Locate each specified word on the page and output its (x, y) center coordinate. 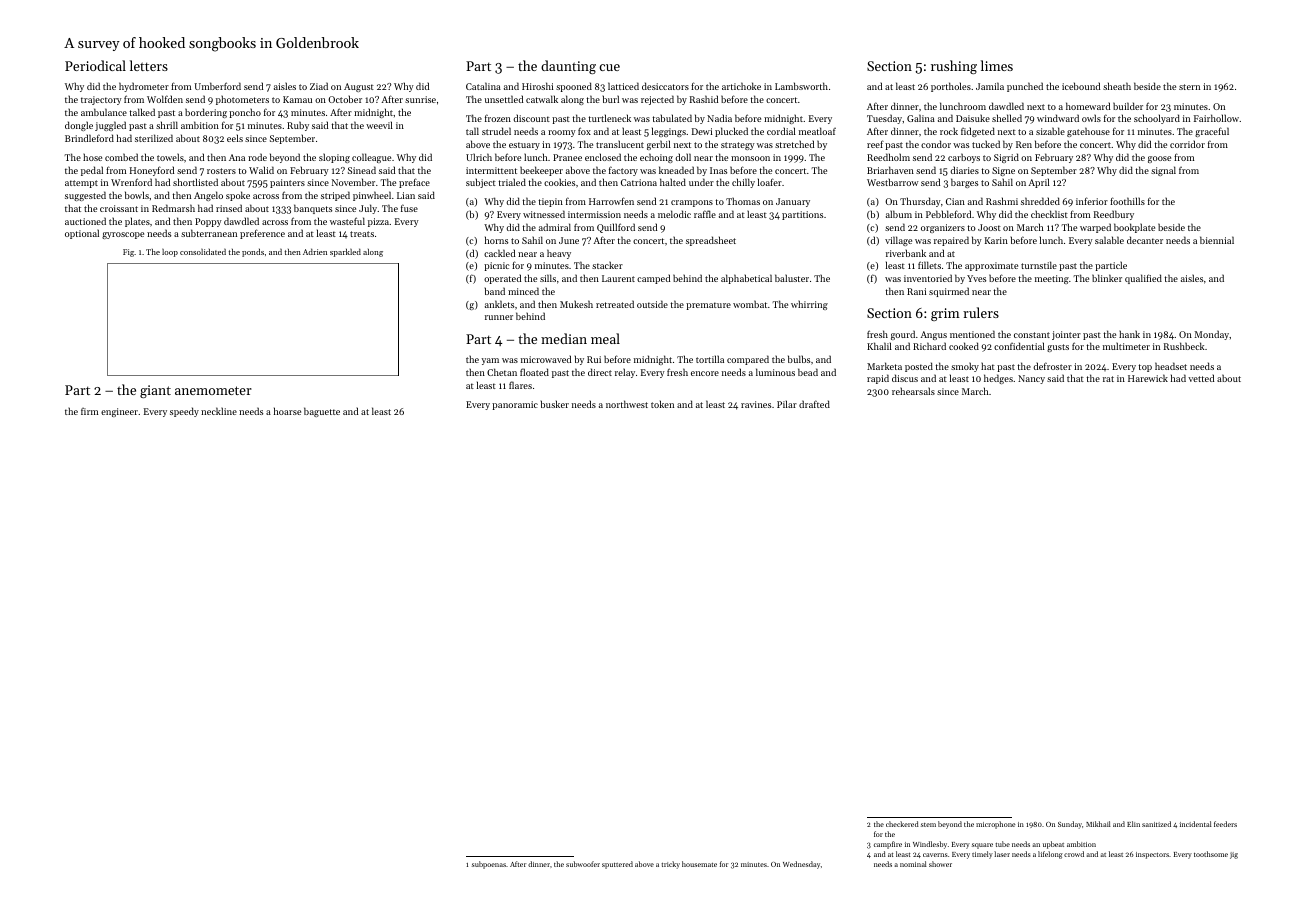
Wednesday (801, 865)
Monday (1212, 335)
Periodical (95, 65)
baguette (322, 412)
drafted (814, 404)
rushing (954, 67)
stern (1189, 87)
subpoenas (489, 865)
